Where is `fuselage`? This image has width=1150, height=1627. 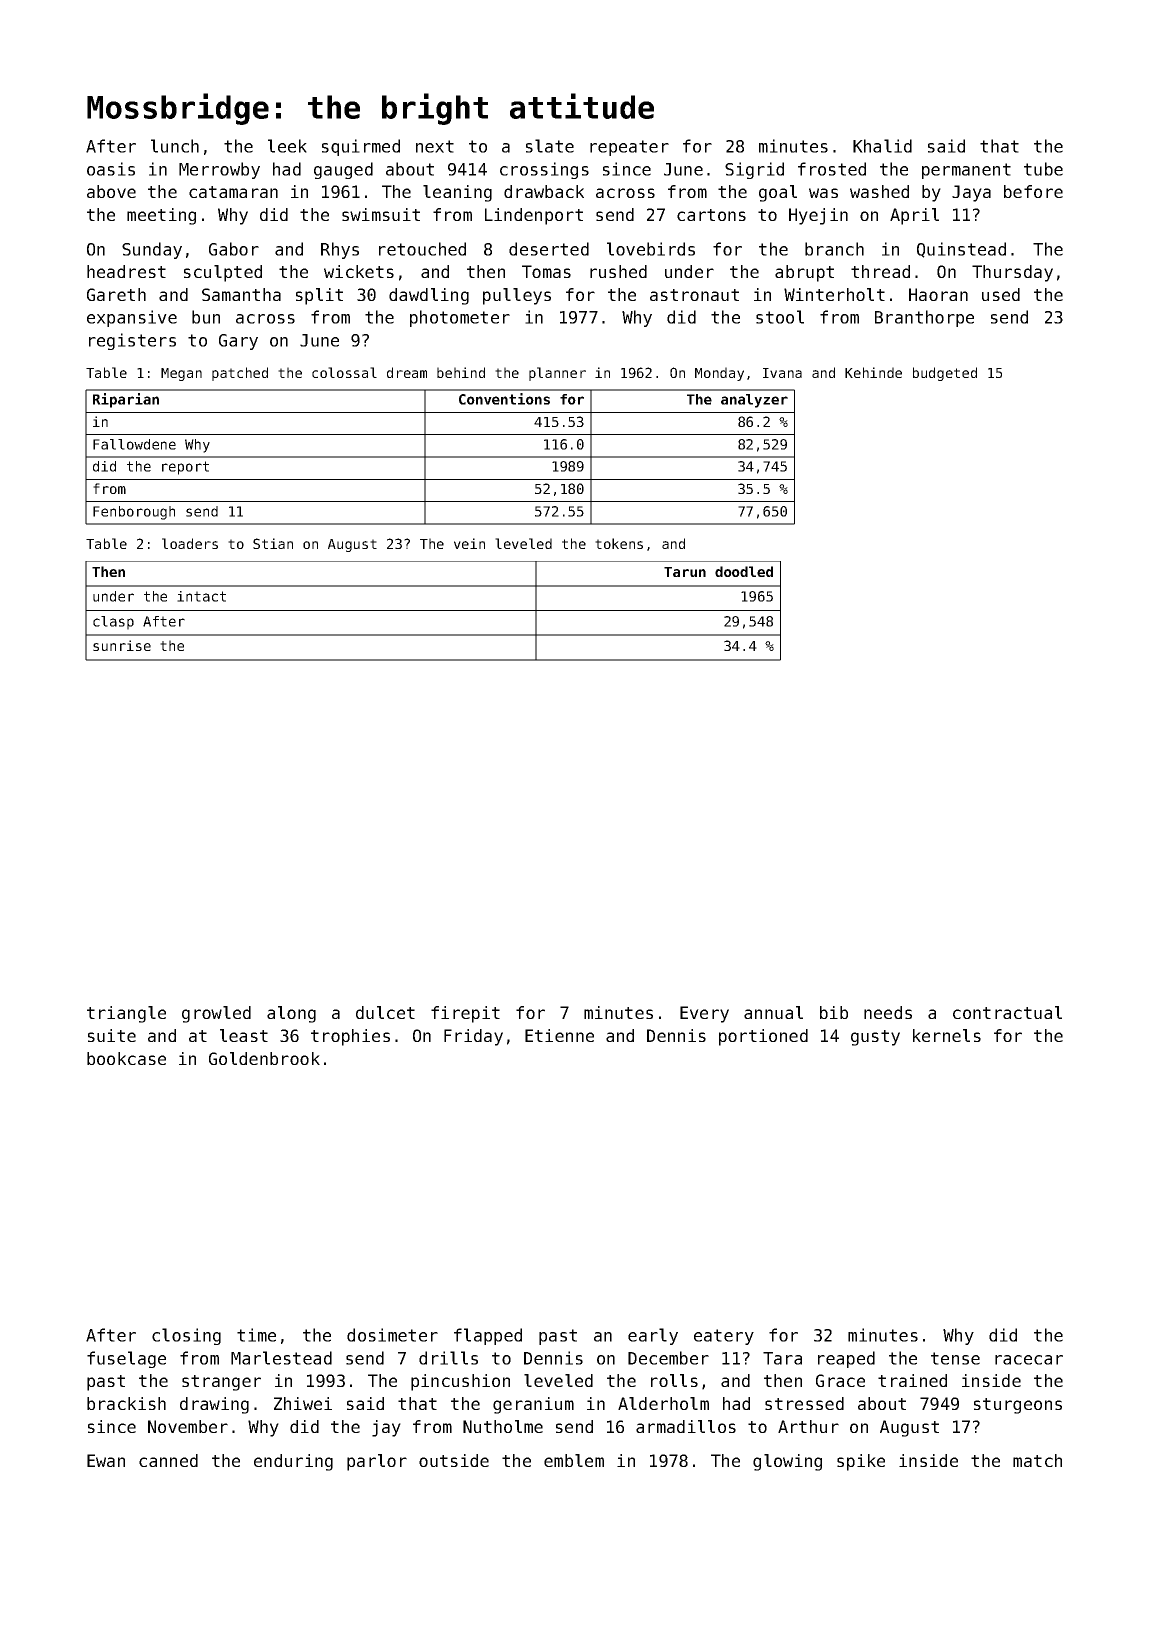 fuselage is located at coordinates (126, 1359).
